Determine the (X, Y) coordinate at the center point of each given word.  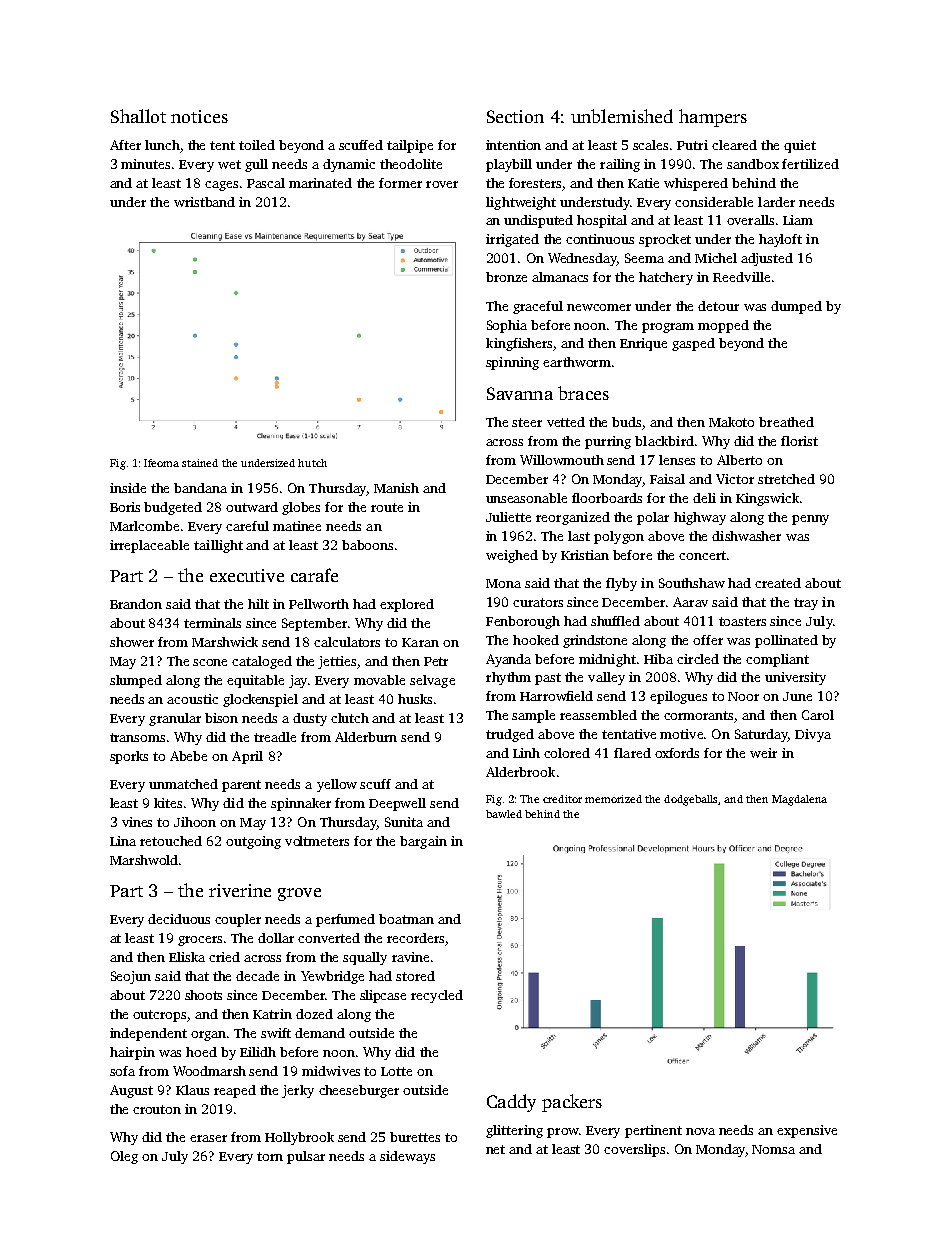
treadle (275, 737)
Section (515, 116)
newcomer (599, 307)
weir (763, 753)
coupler (238, 920)
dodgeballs (690, 800)
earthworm (577, 362)
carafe (314, 575)
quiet (800, 146)
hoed (201, 1052)
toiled (257, 145)
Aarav (690, 602)
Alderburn (366, 737)
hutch (312, 463)
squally (365, 958)
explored (407, 605)
